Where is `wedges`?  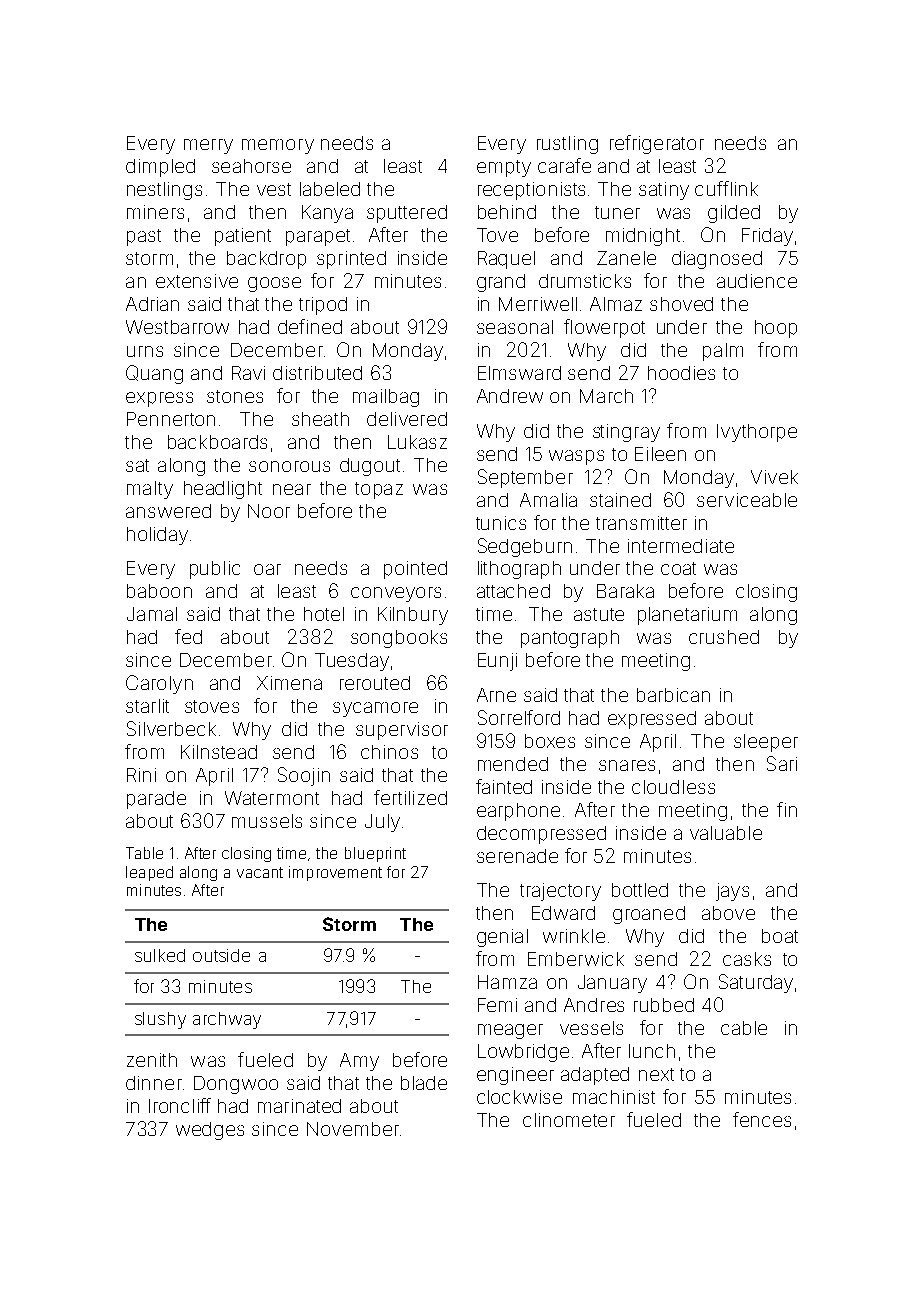 wedges is located at coordinates (210, 1131).
